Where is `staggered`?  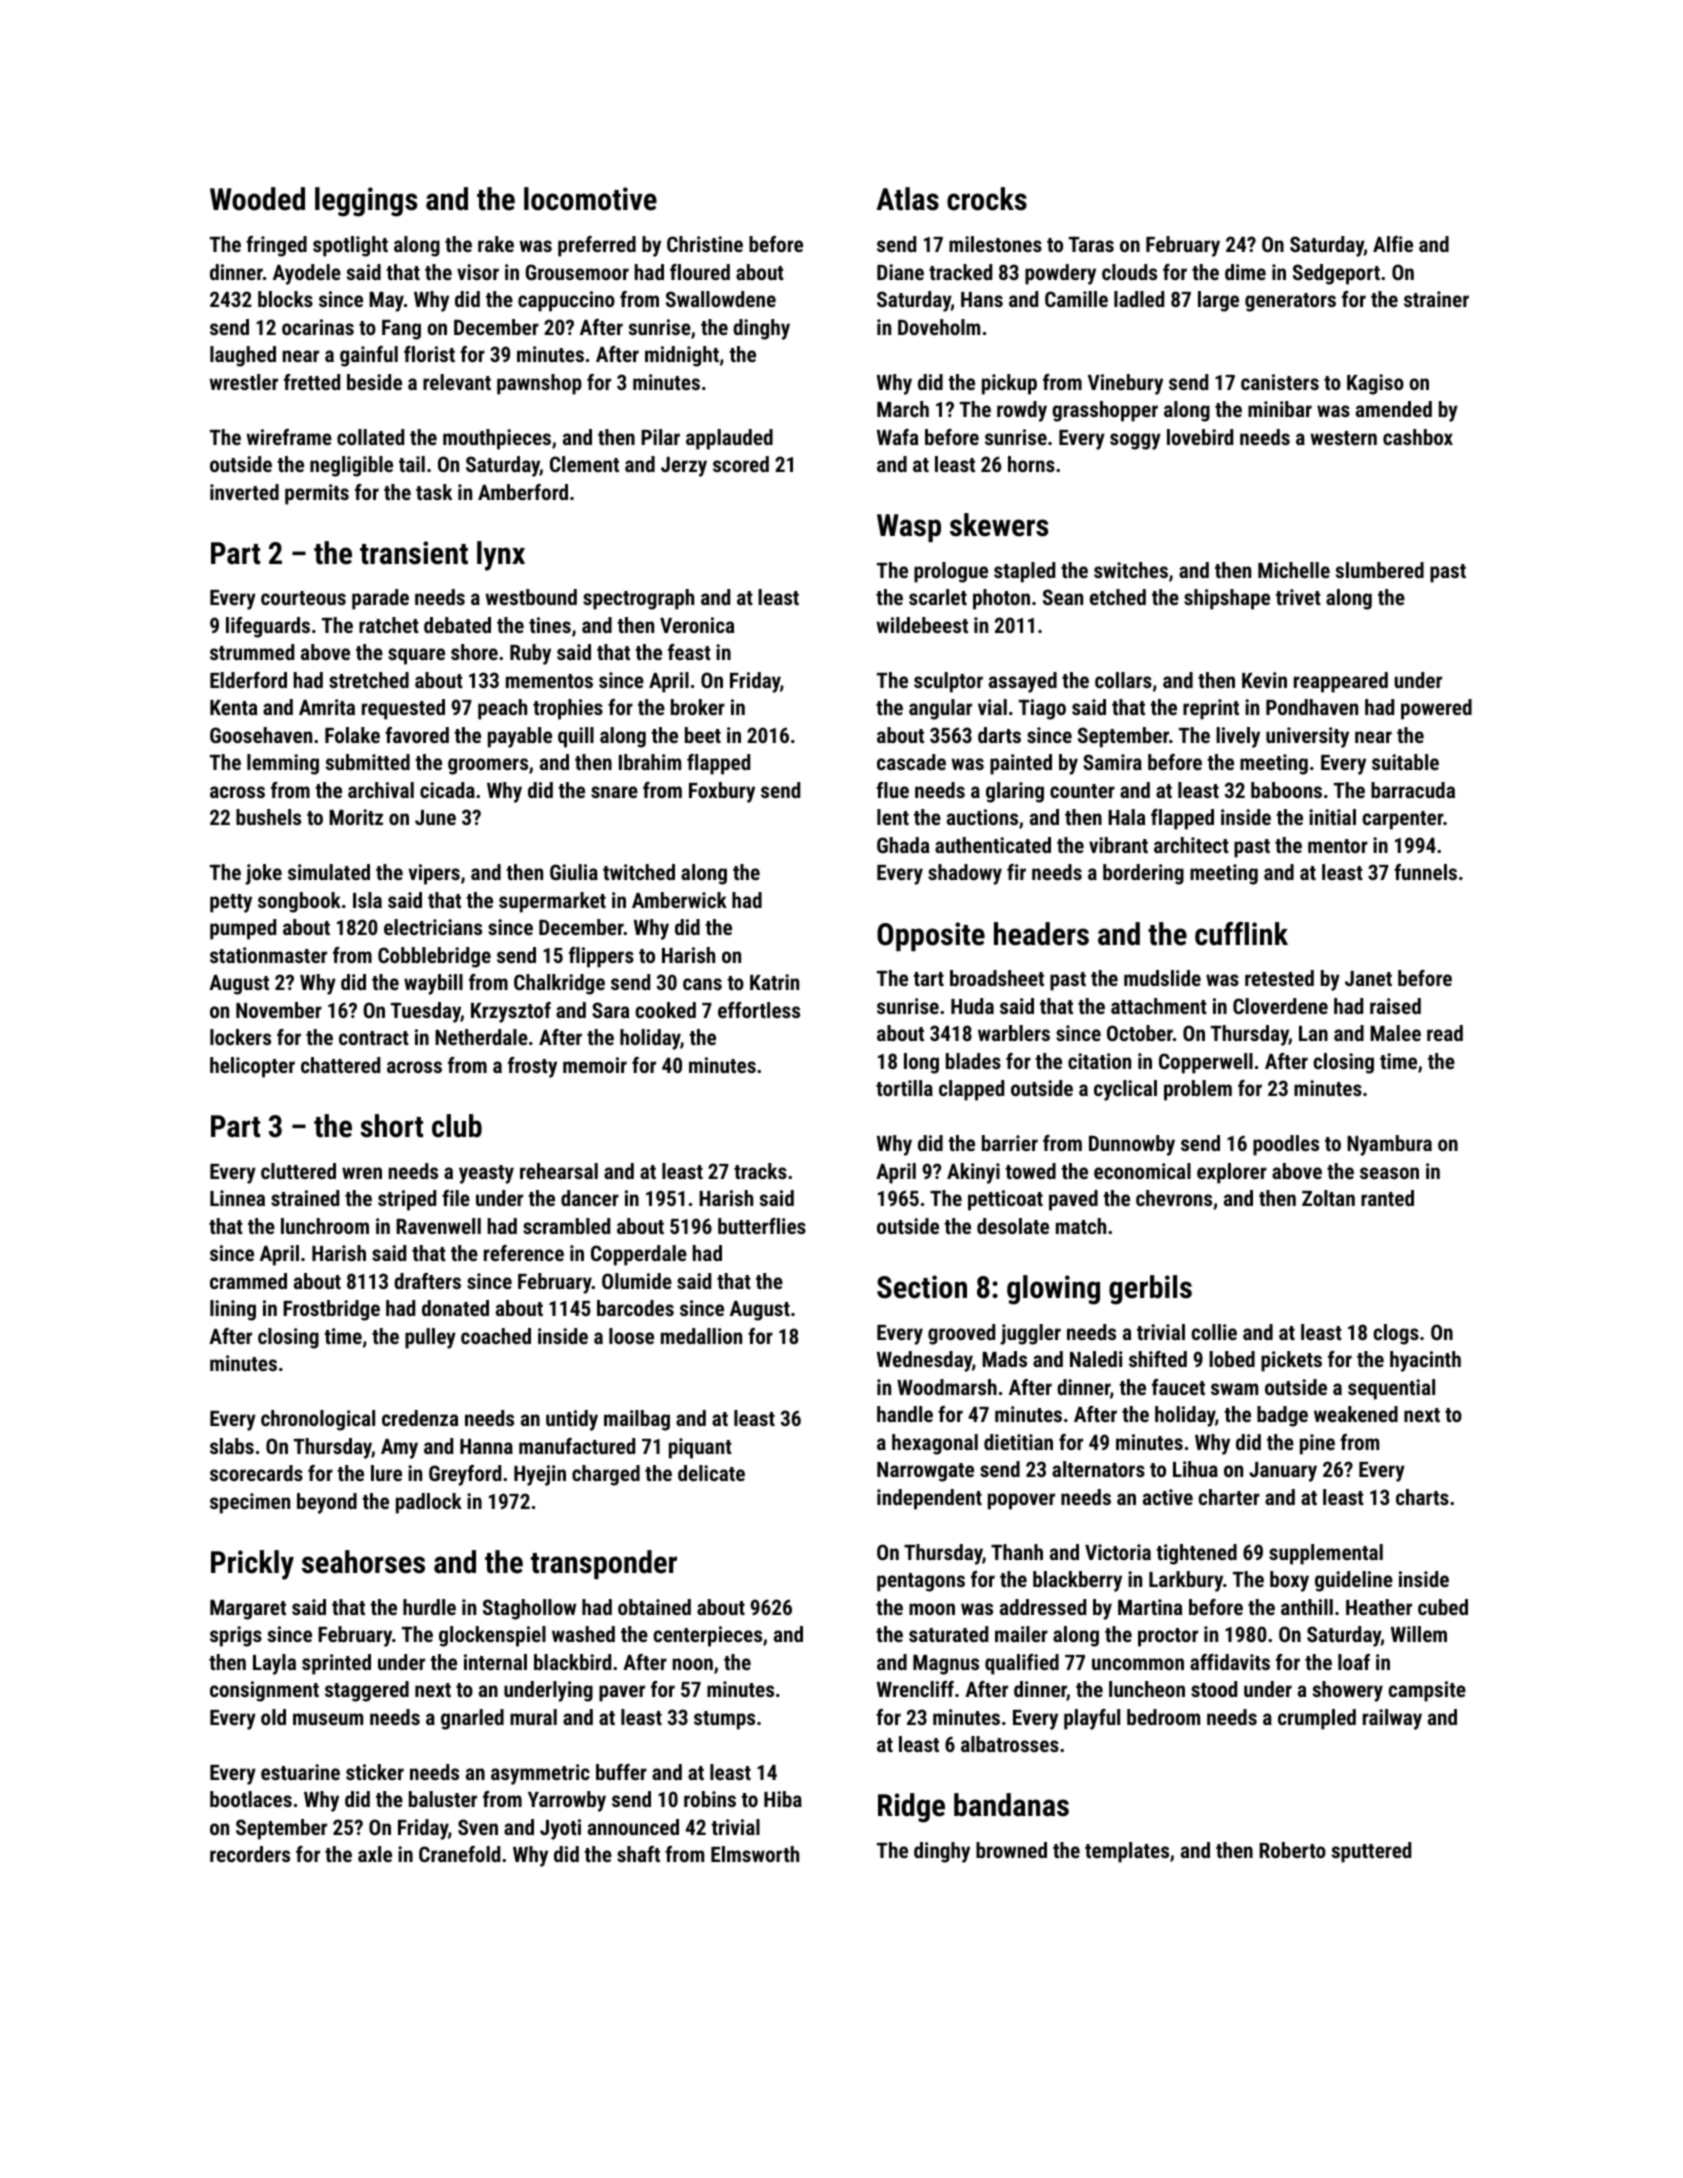
staggered is located at coordinates (367, 1691).
